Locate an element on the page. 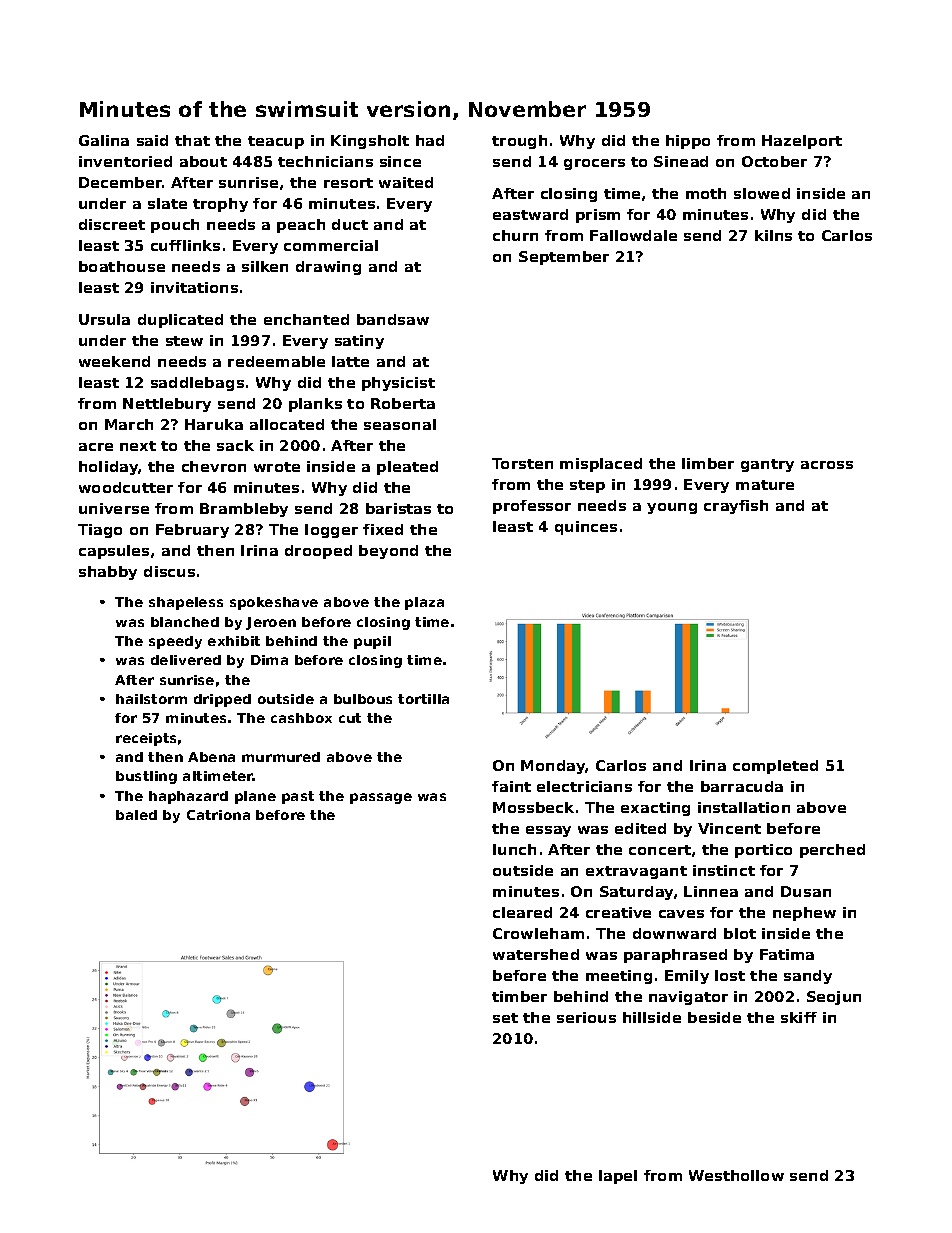 The width and height of the image is (952, 1233). young is located at coordinates (672, 508).
